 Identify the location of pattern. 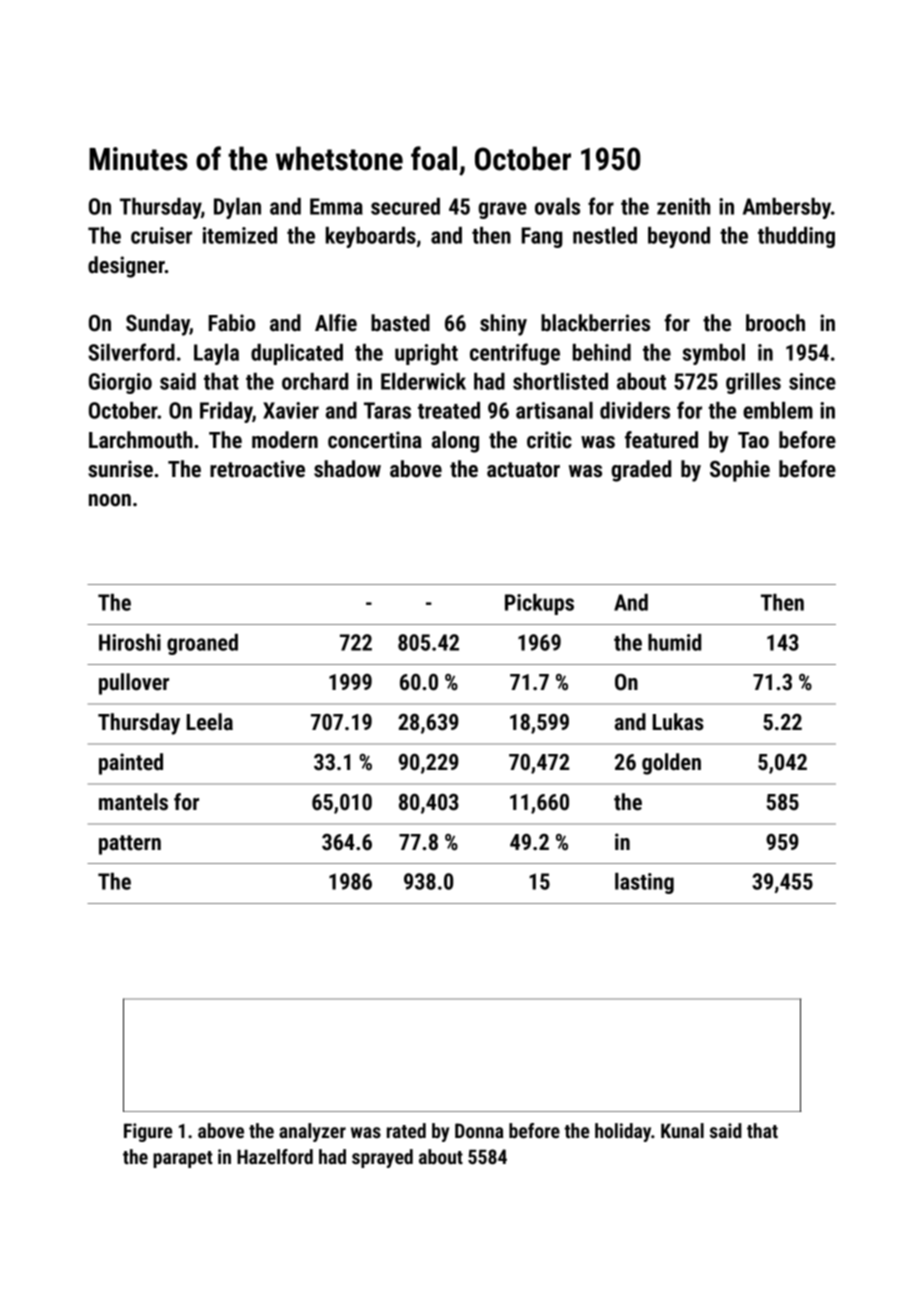
(130, 845).
